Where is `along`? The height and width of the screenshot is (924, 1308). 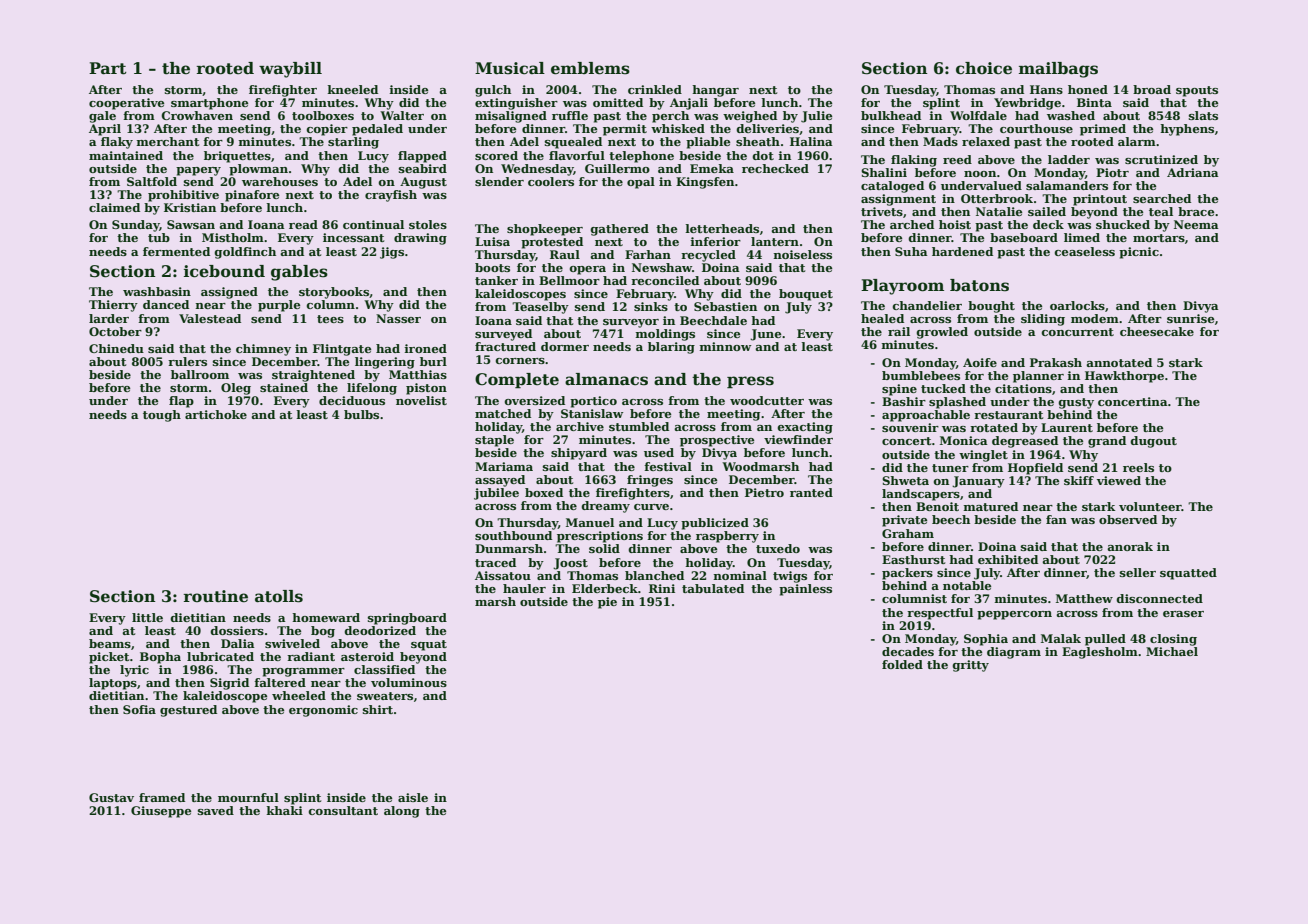 along is located at coordinates (402, 812).
